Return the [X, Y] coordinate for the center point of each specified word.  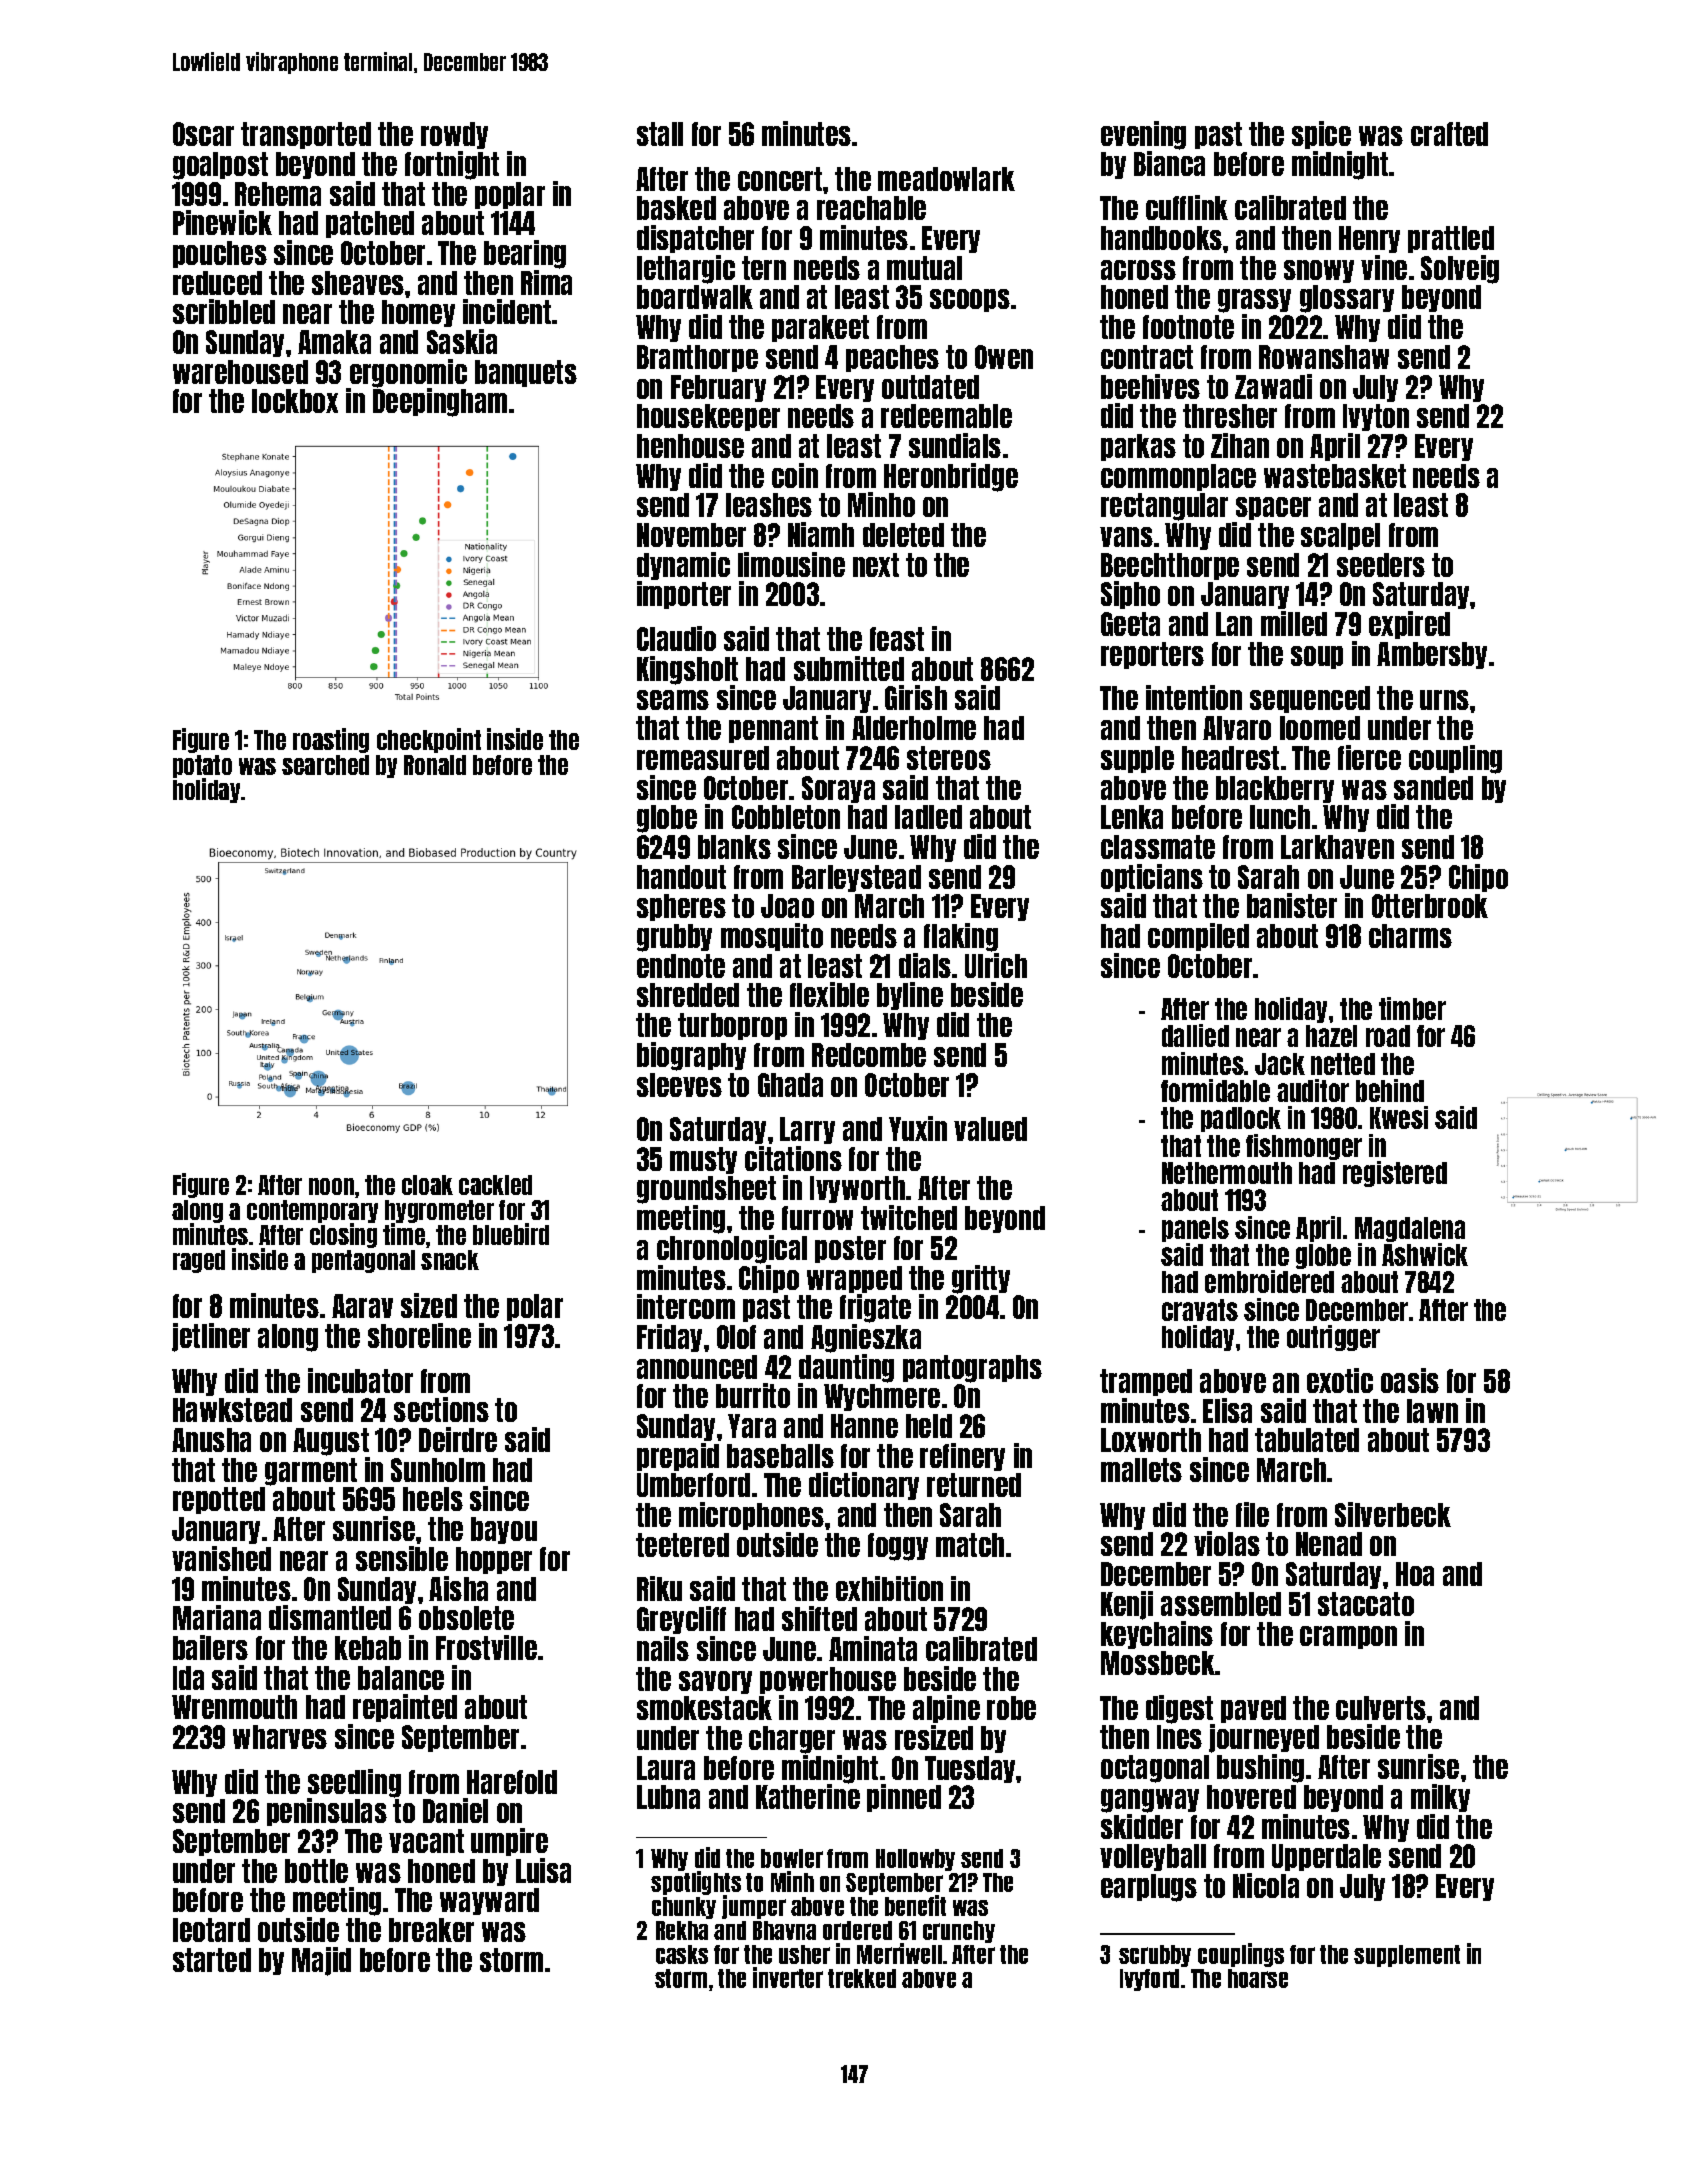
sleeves [679, 1085]
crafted [1449, 134]
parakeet [820, 328]
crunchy [959, 1932]
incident [507, 311]
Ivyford [1149, 1980]
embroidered [1269, 1281]
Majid [321, 1961]
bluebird [511, 1234]
